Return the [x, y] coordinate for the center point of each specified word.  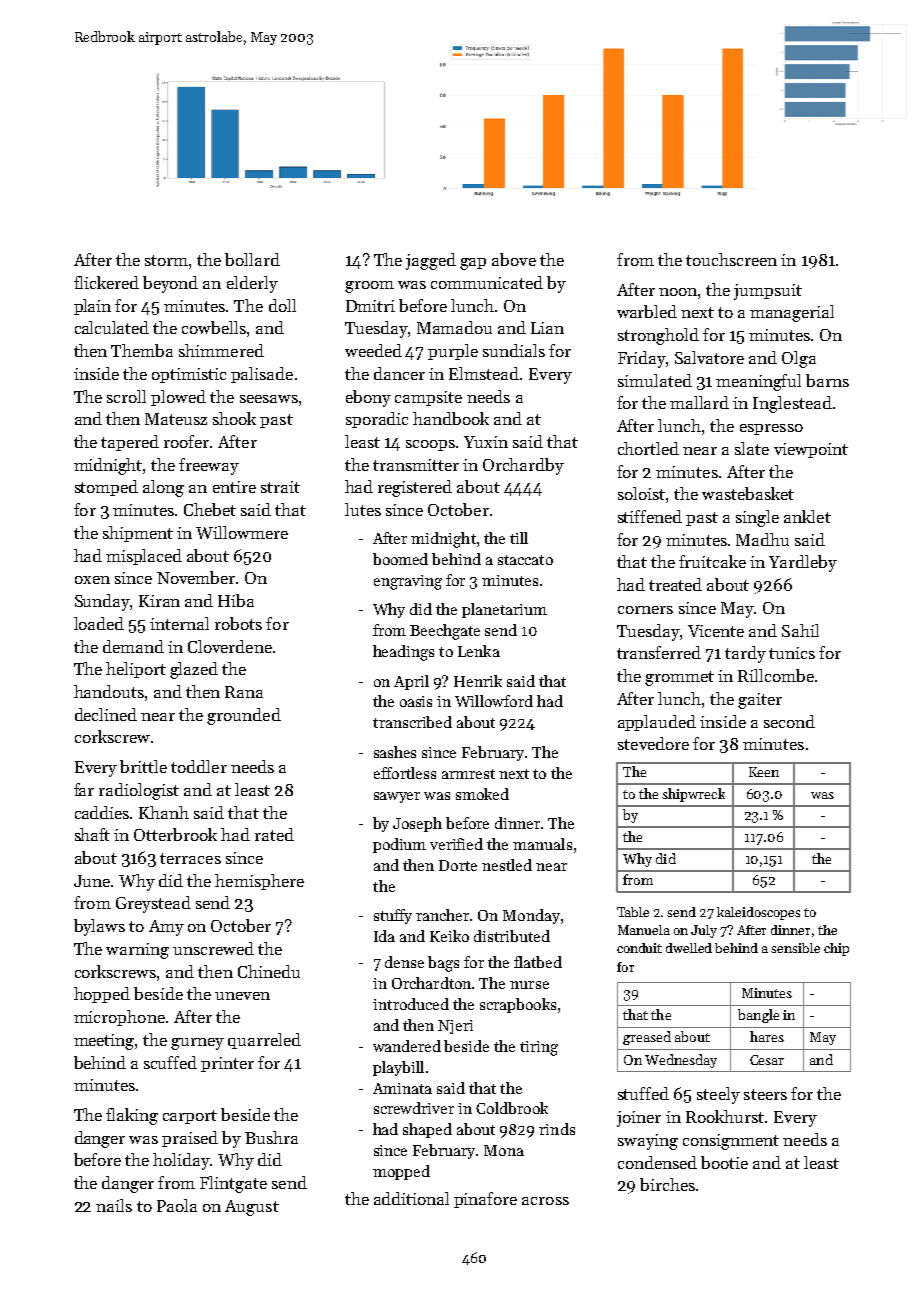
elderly [252, 284]
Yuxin [486, 442]
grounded [244, 716]
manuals [542, 844]
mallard [699, 402]
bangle [758, 1016]
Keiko [449, 936]
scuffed [170, 1062]
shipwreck [693, 795]
